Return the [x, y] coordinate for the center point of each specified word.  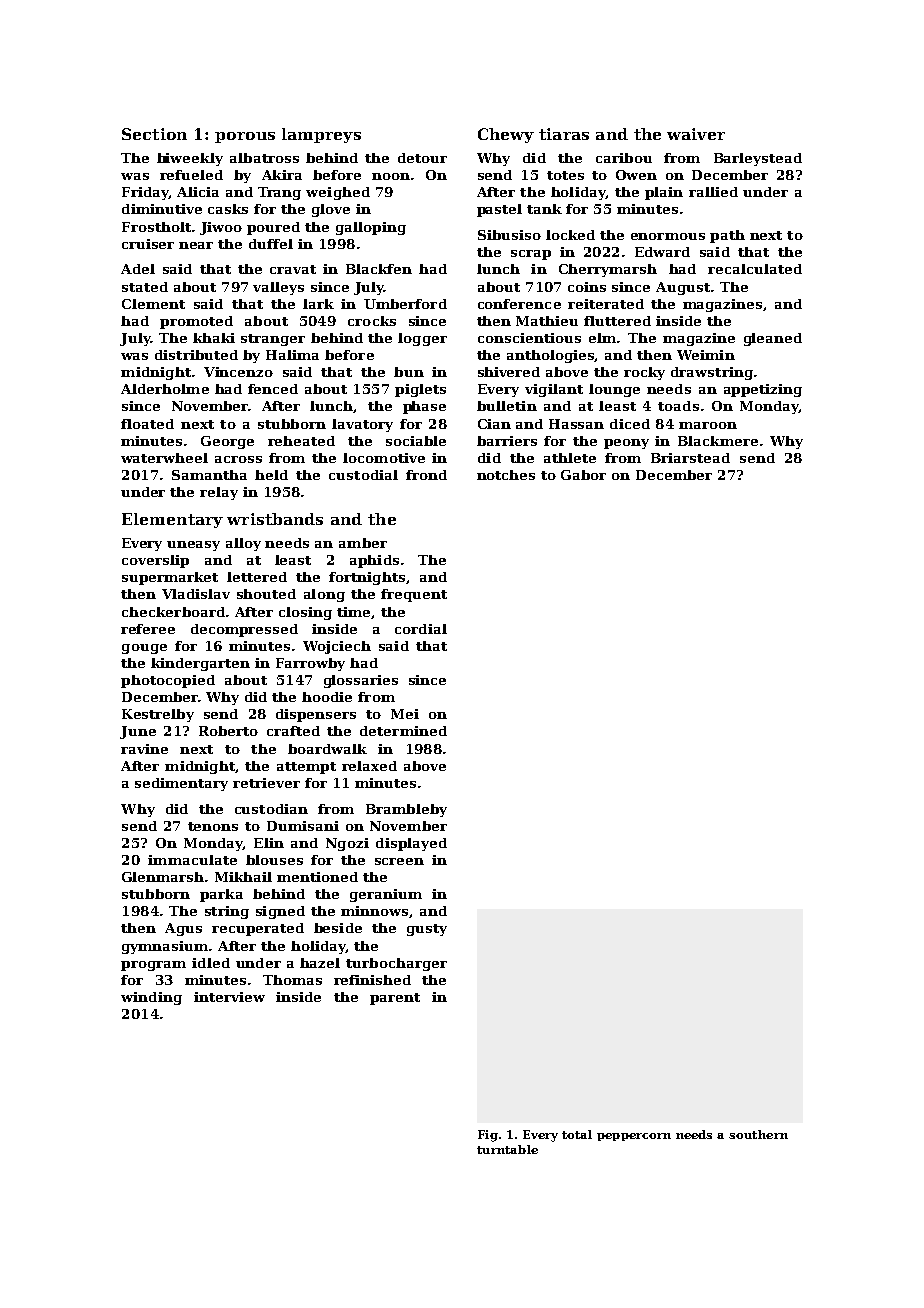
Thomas [292, 980]
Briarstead [690, 458]
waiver [696, 134]
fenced [273, 389]
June [138, 732]
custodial [363, 475]
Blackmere [718, 441]
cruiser [148, 244]
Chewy [506, 135]
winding [151, 998]
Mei [405, 714]
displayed [411, 844]
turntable [507, 1149]
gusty [427, 930]
